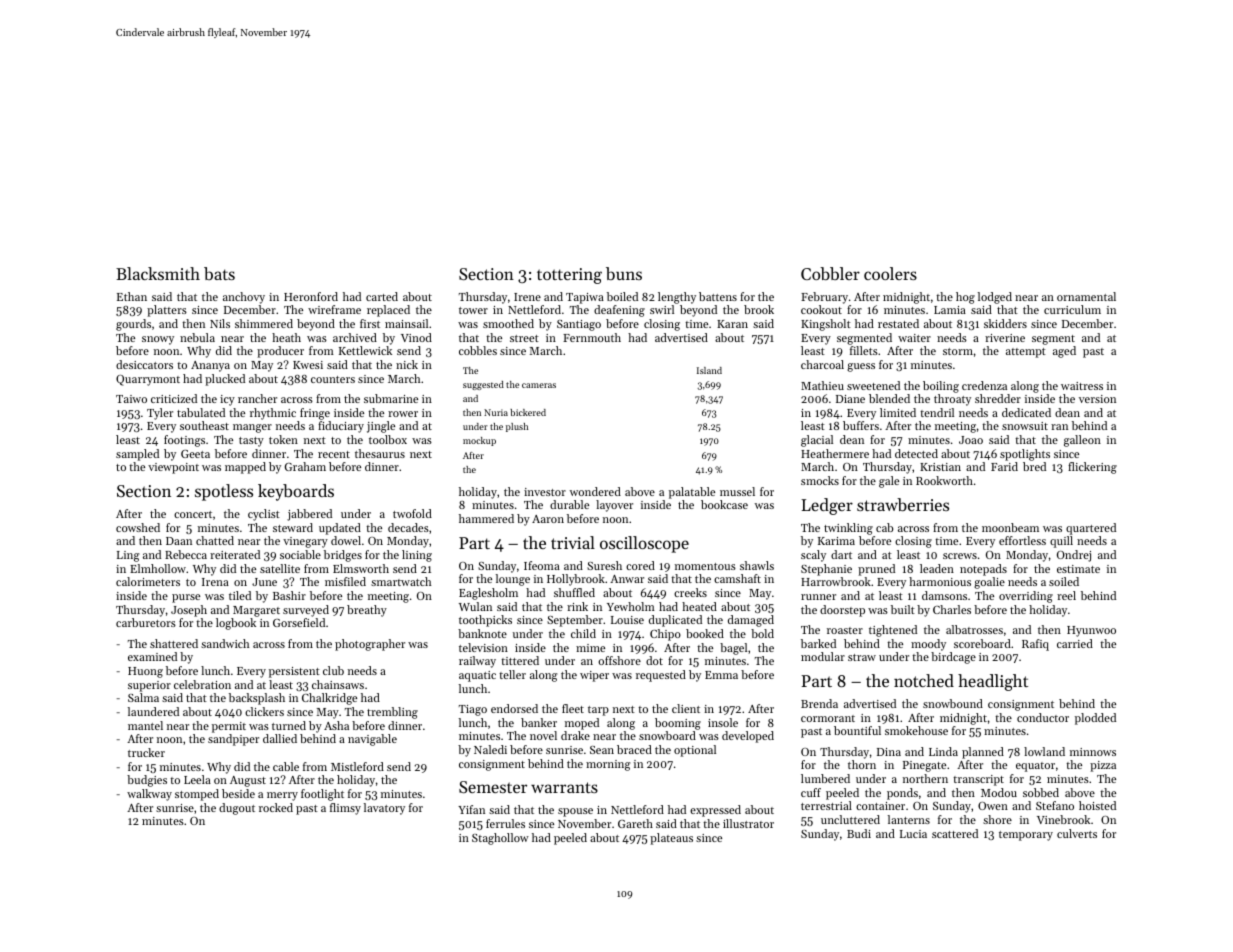  Describe the element at coordinates (830, 273) in the screenshot. I see `Cobbler` at that location.
